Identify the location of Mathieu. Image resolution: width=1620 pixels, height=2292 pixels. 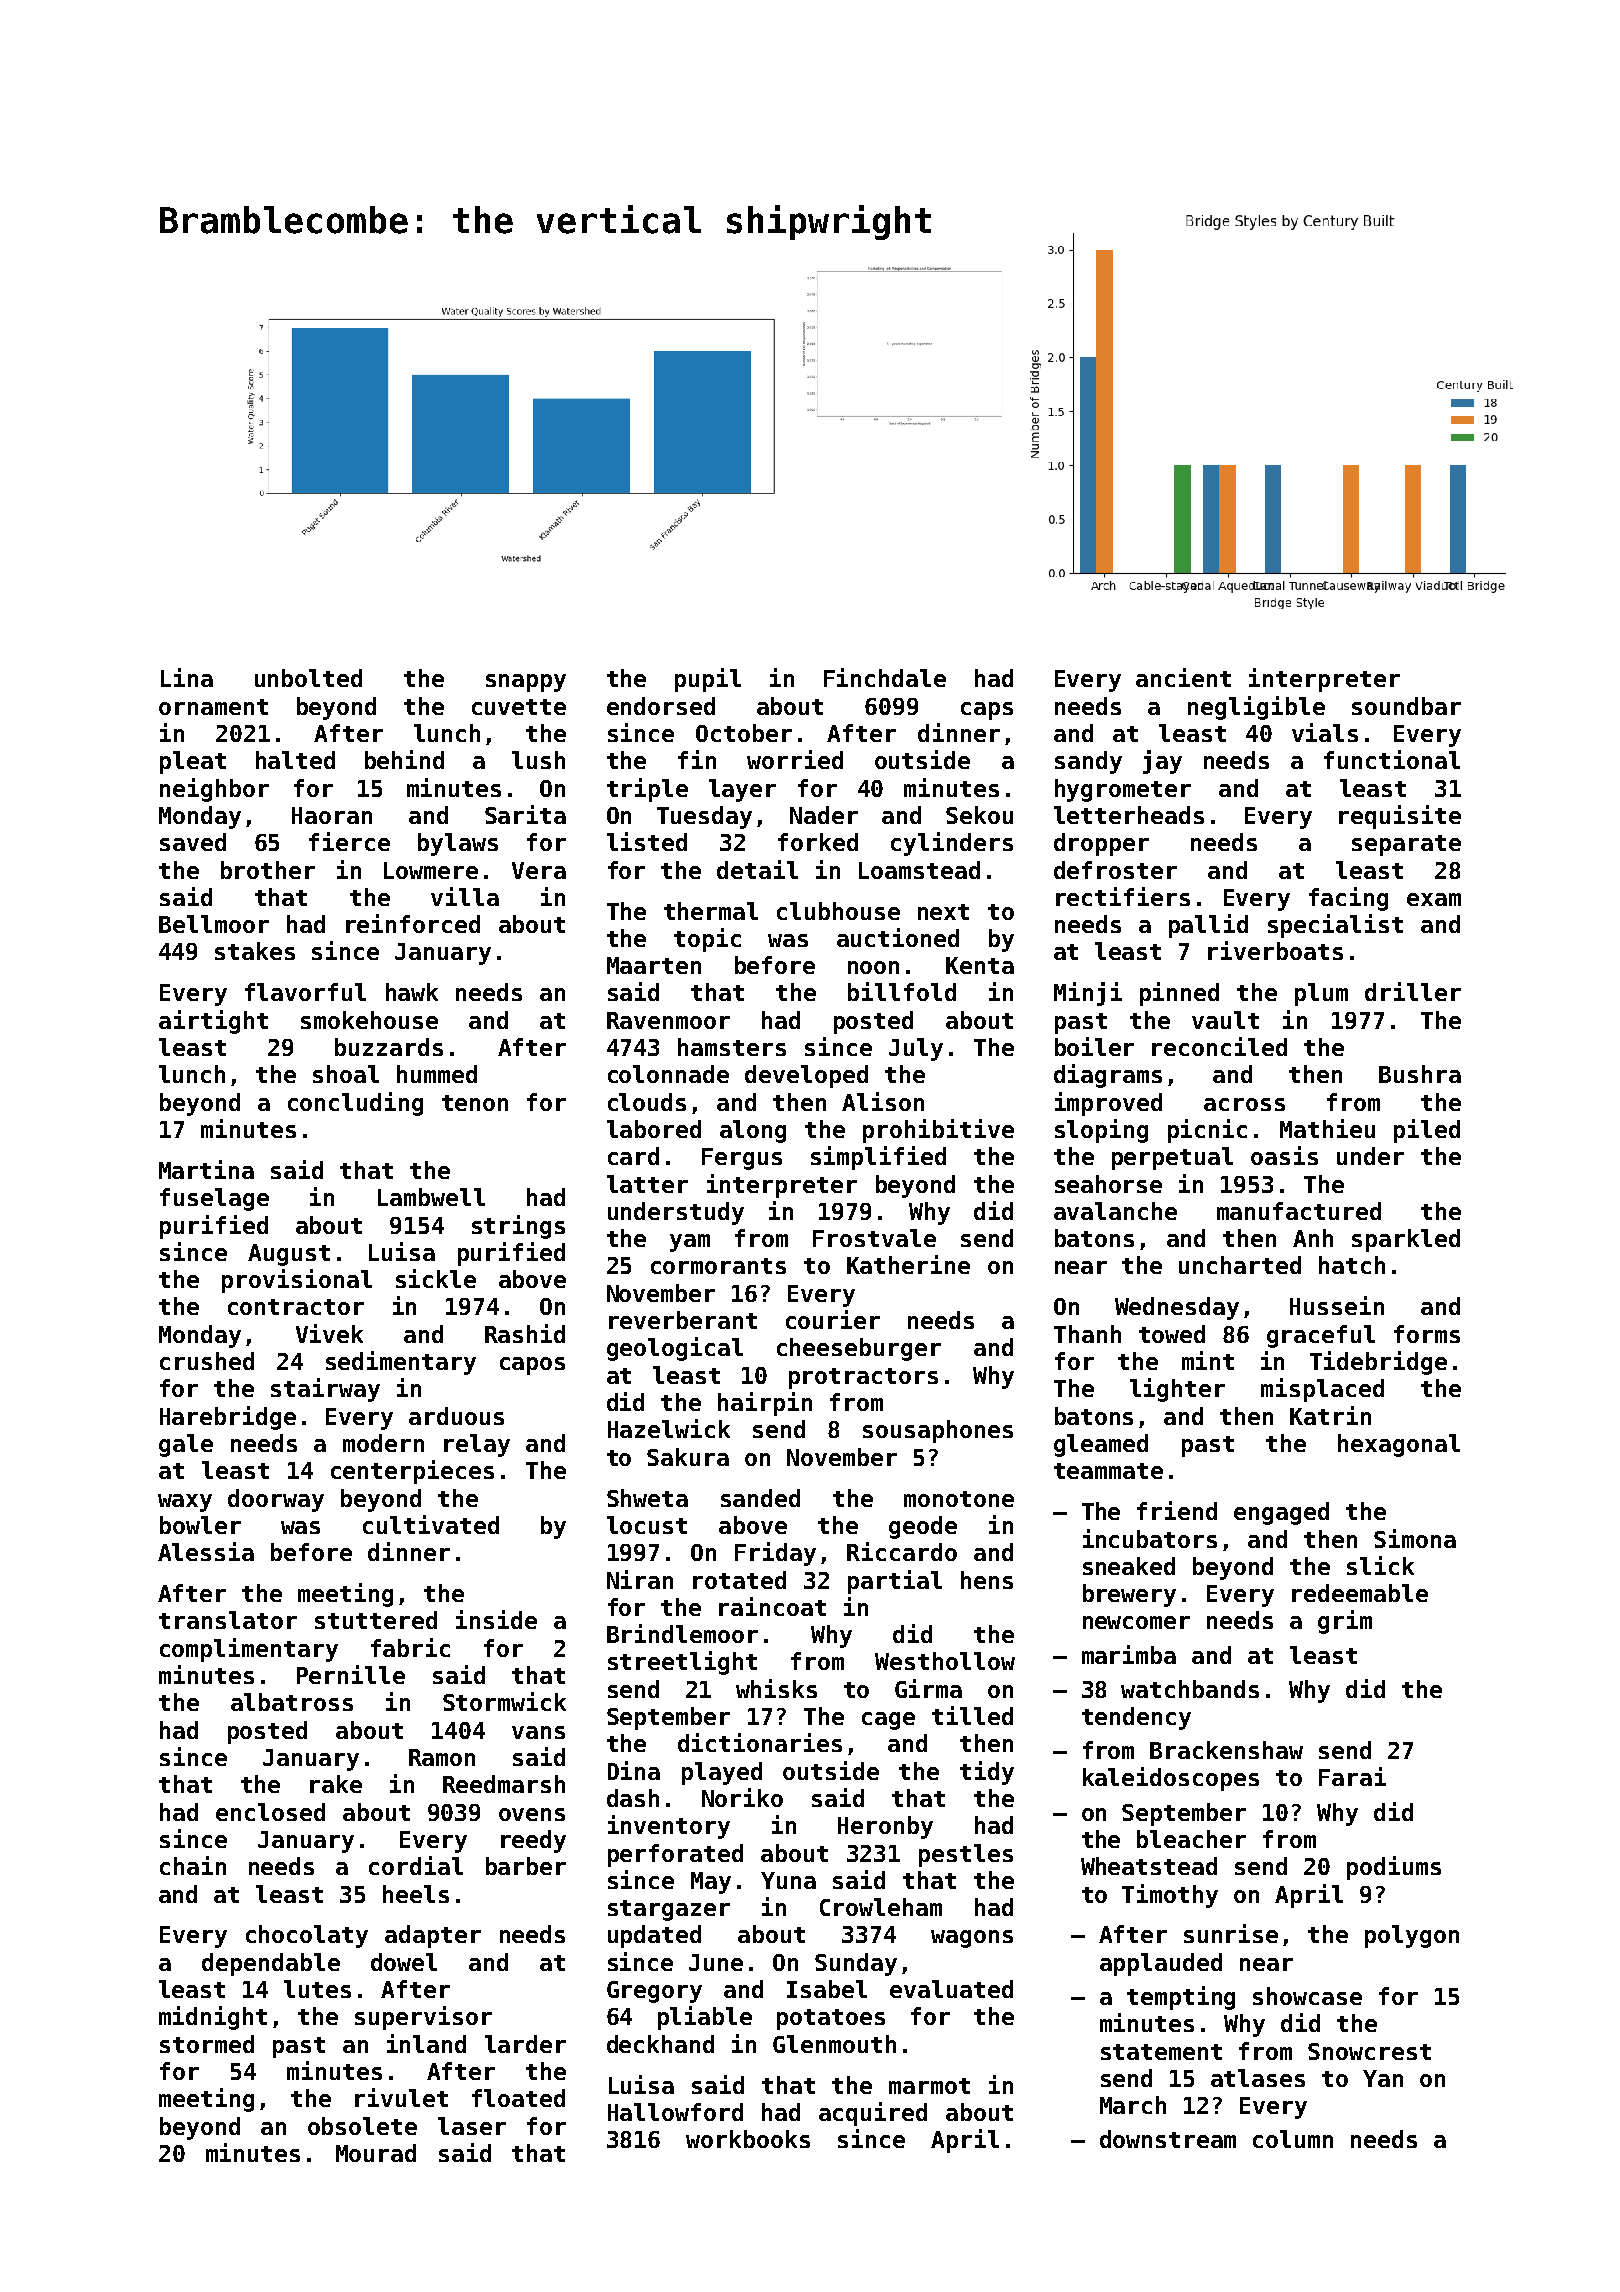
(1327, 1128).
